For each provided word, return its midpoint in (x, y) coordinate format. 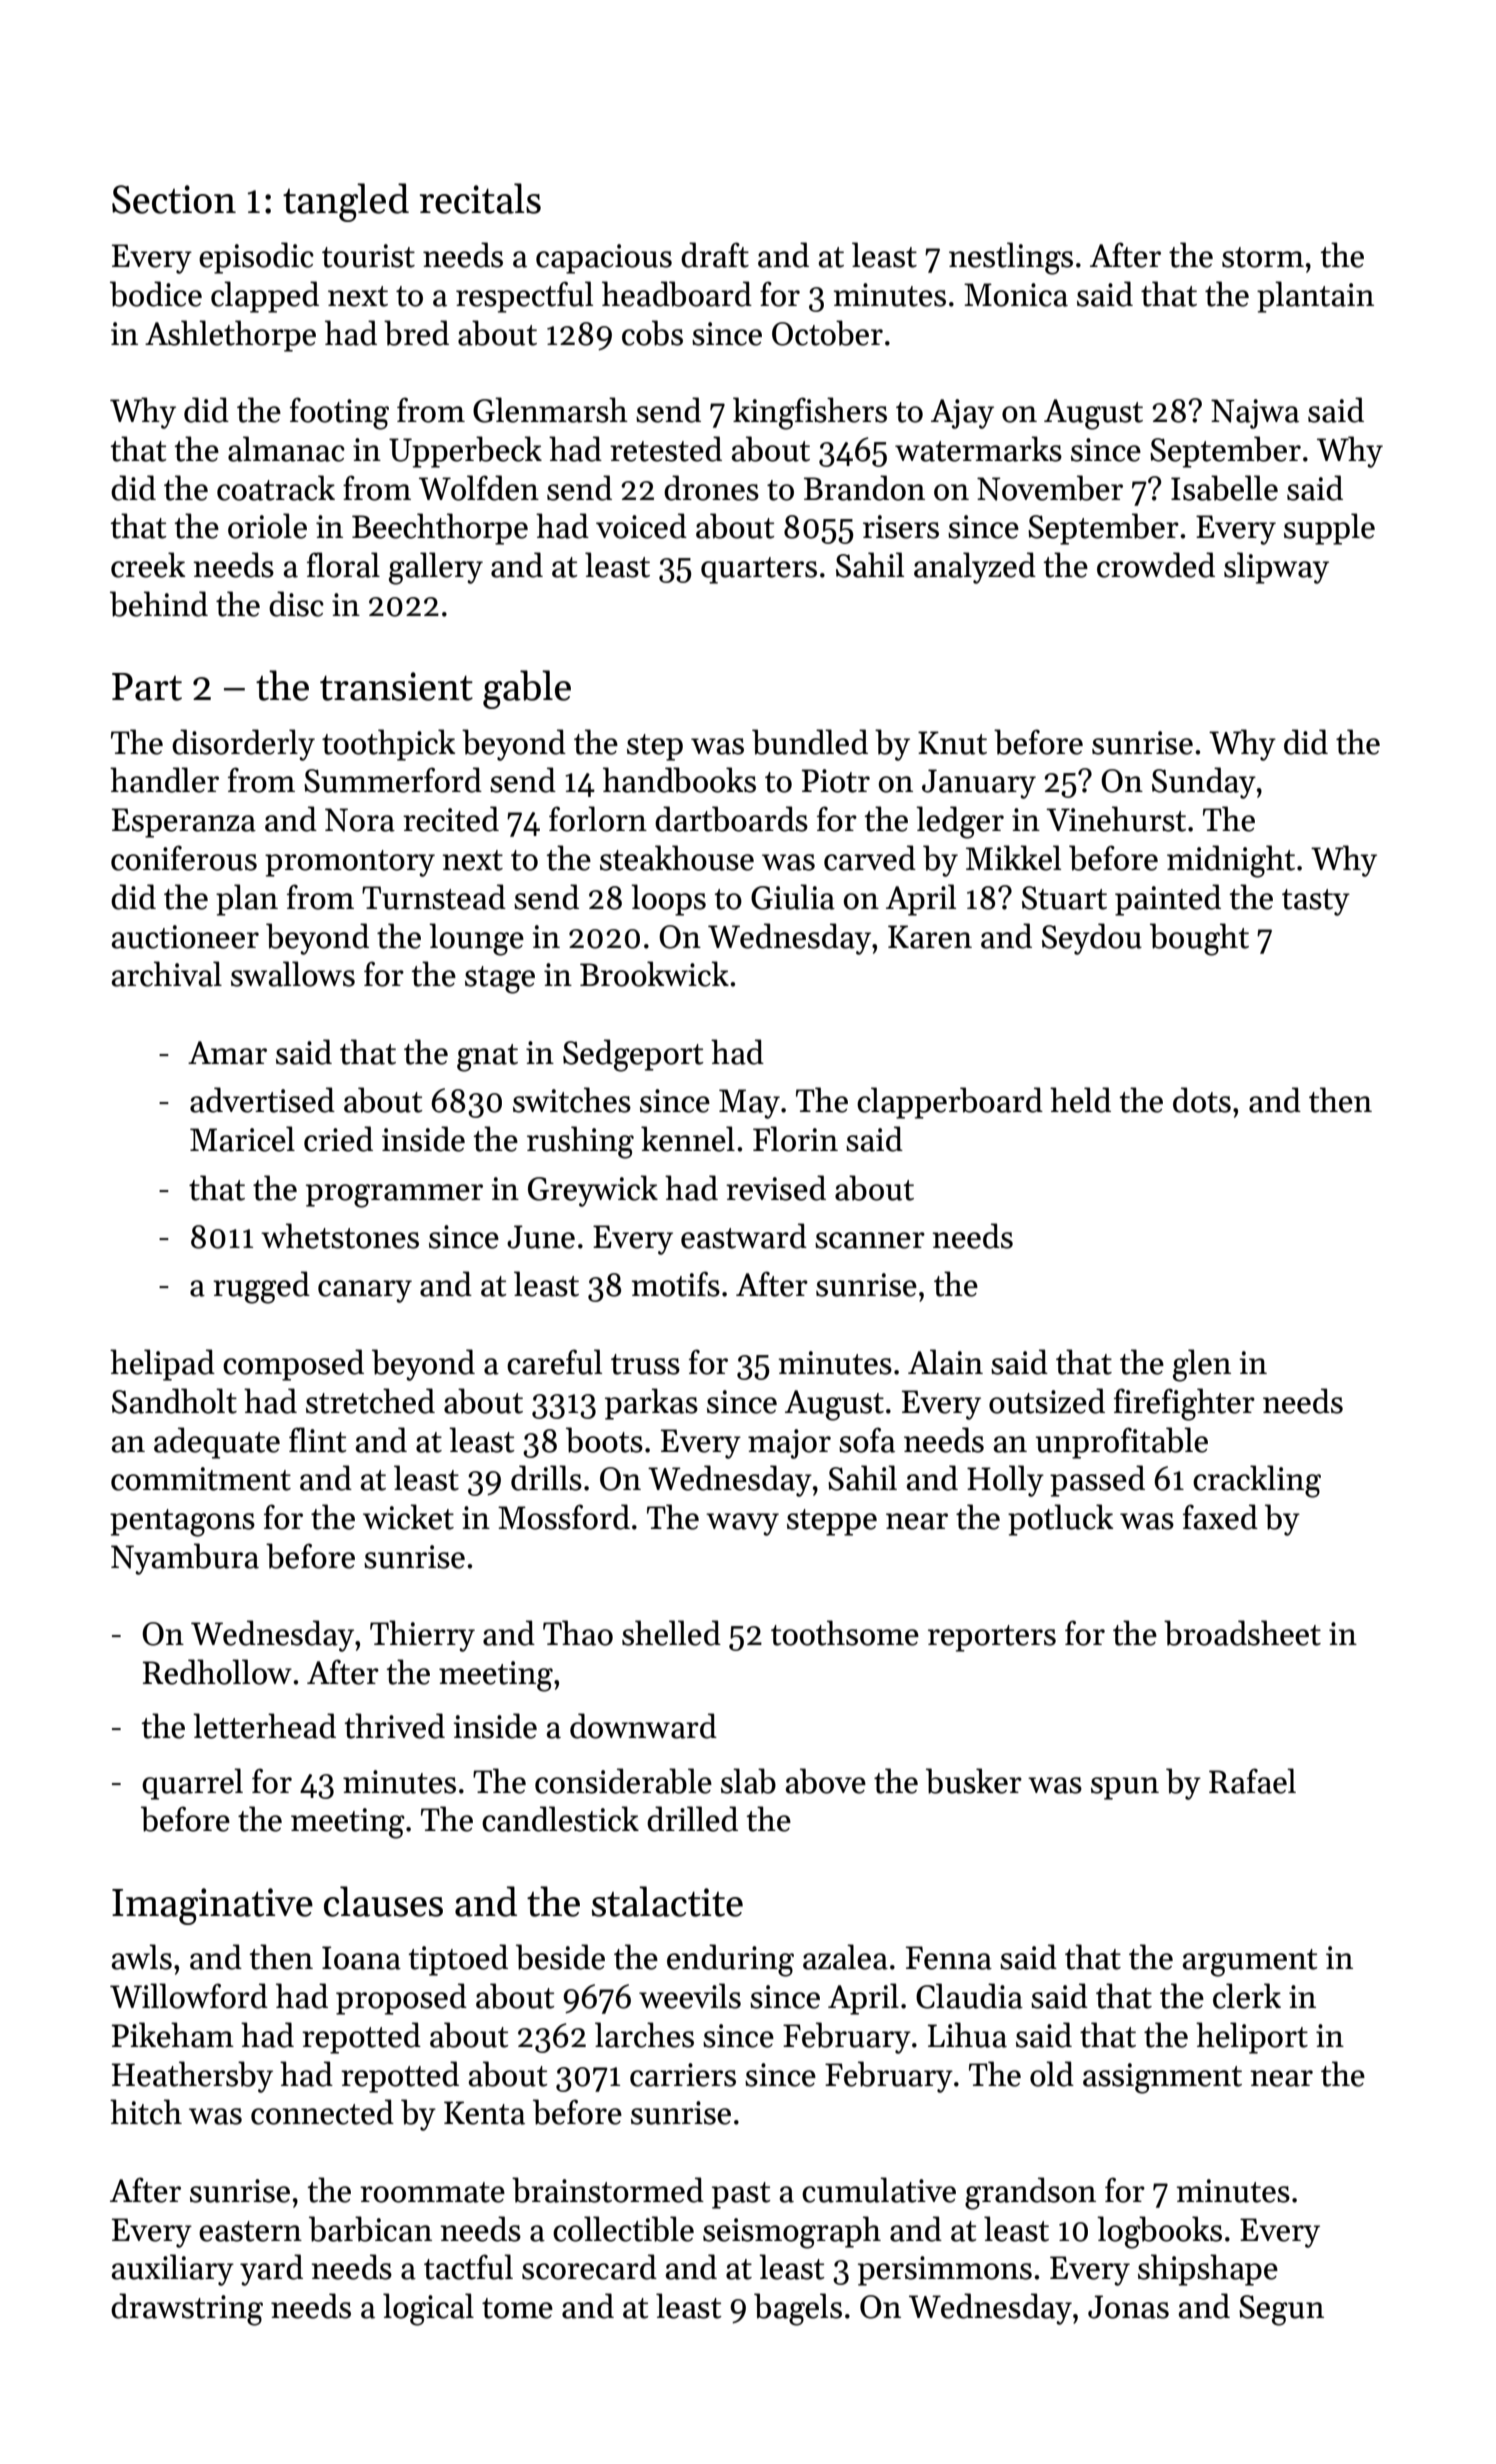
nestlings (1011, 258)
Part (147, 687)
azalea (845, 1957)
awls (142, 1957)
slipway (1276, 568)
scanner (870, 1240)
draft (715, 255)
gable (527, 689)
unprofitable (1122, 1443)
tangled (346, 202)
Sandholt (174, 1401)
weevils (690, 1996)
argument (1250, 1963)
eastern (250, 2231)
